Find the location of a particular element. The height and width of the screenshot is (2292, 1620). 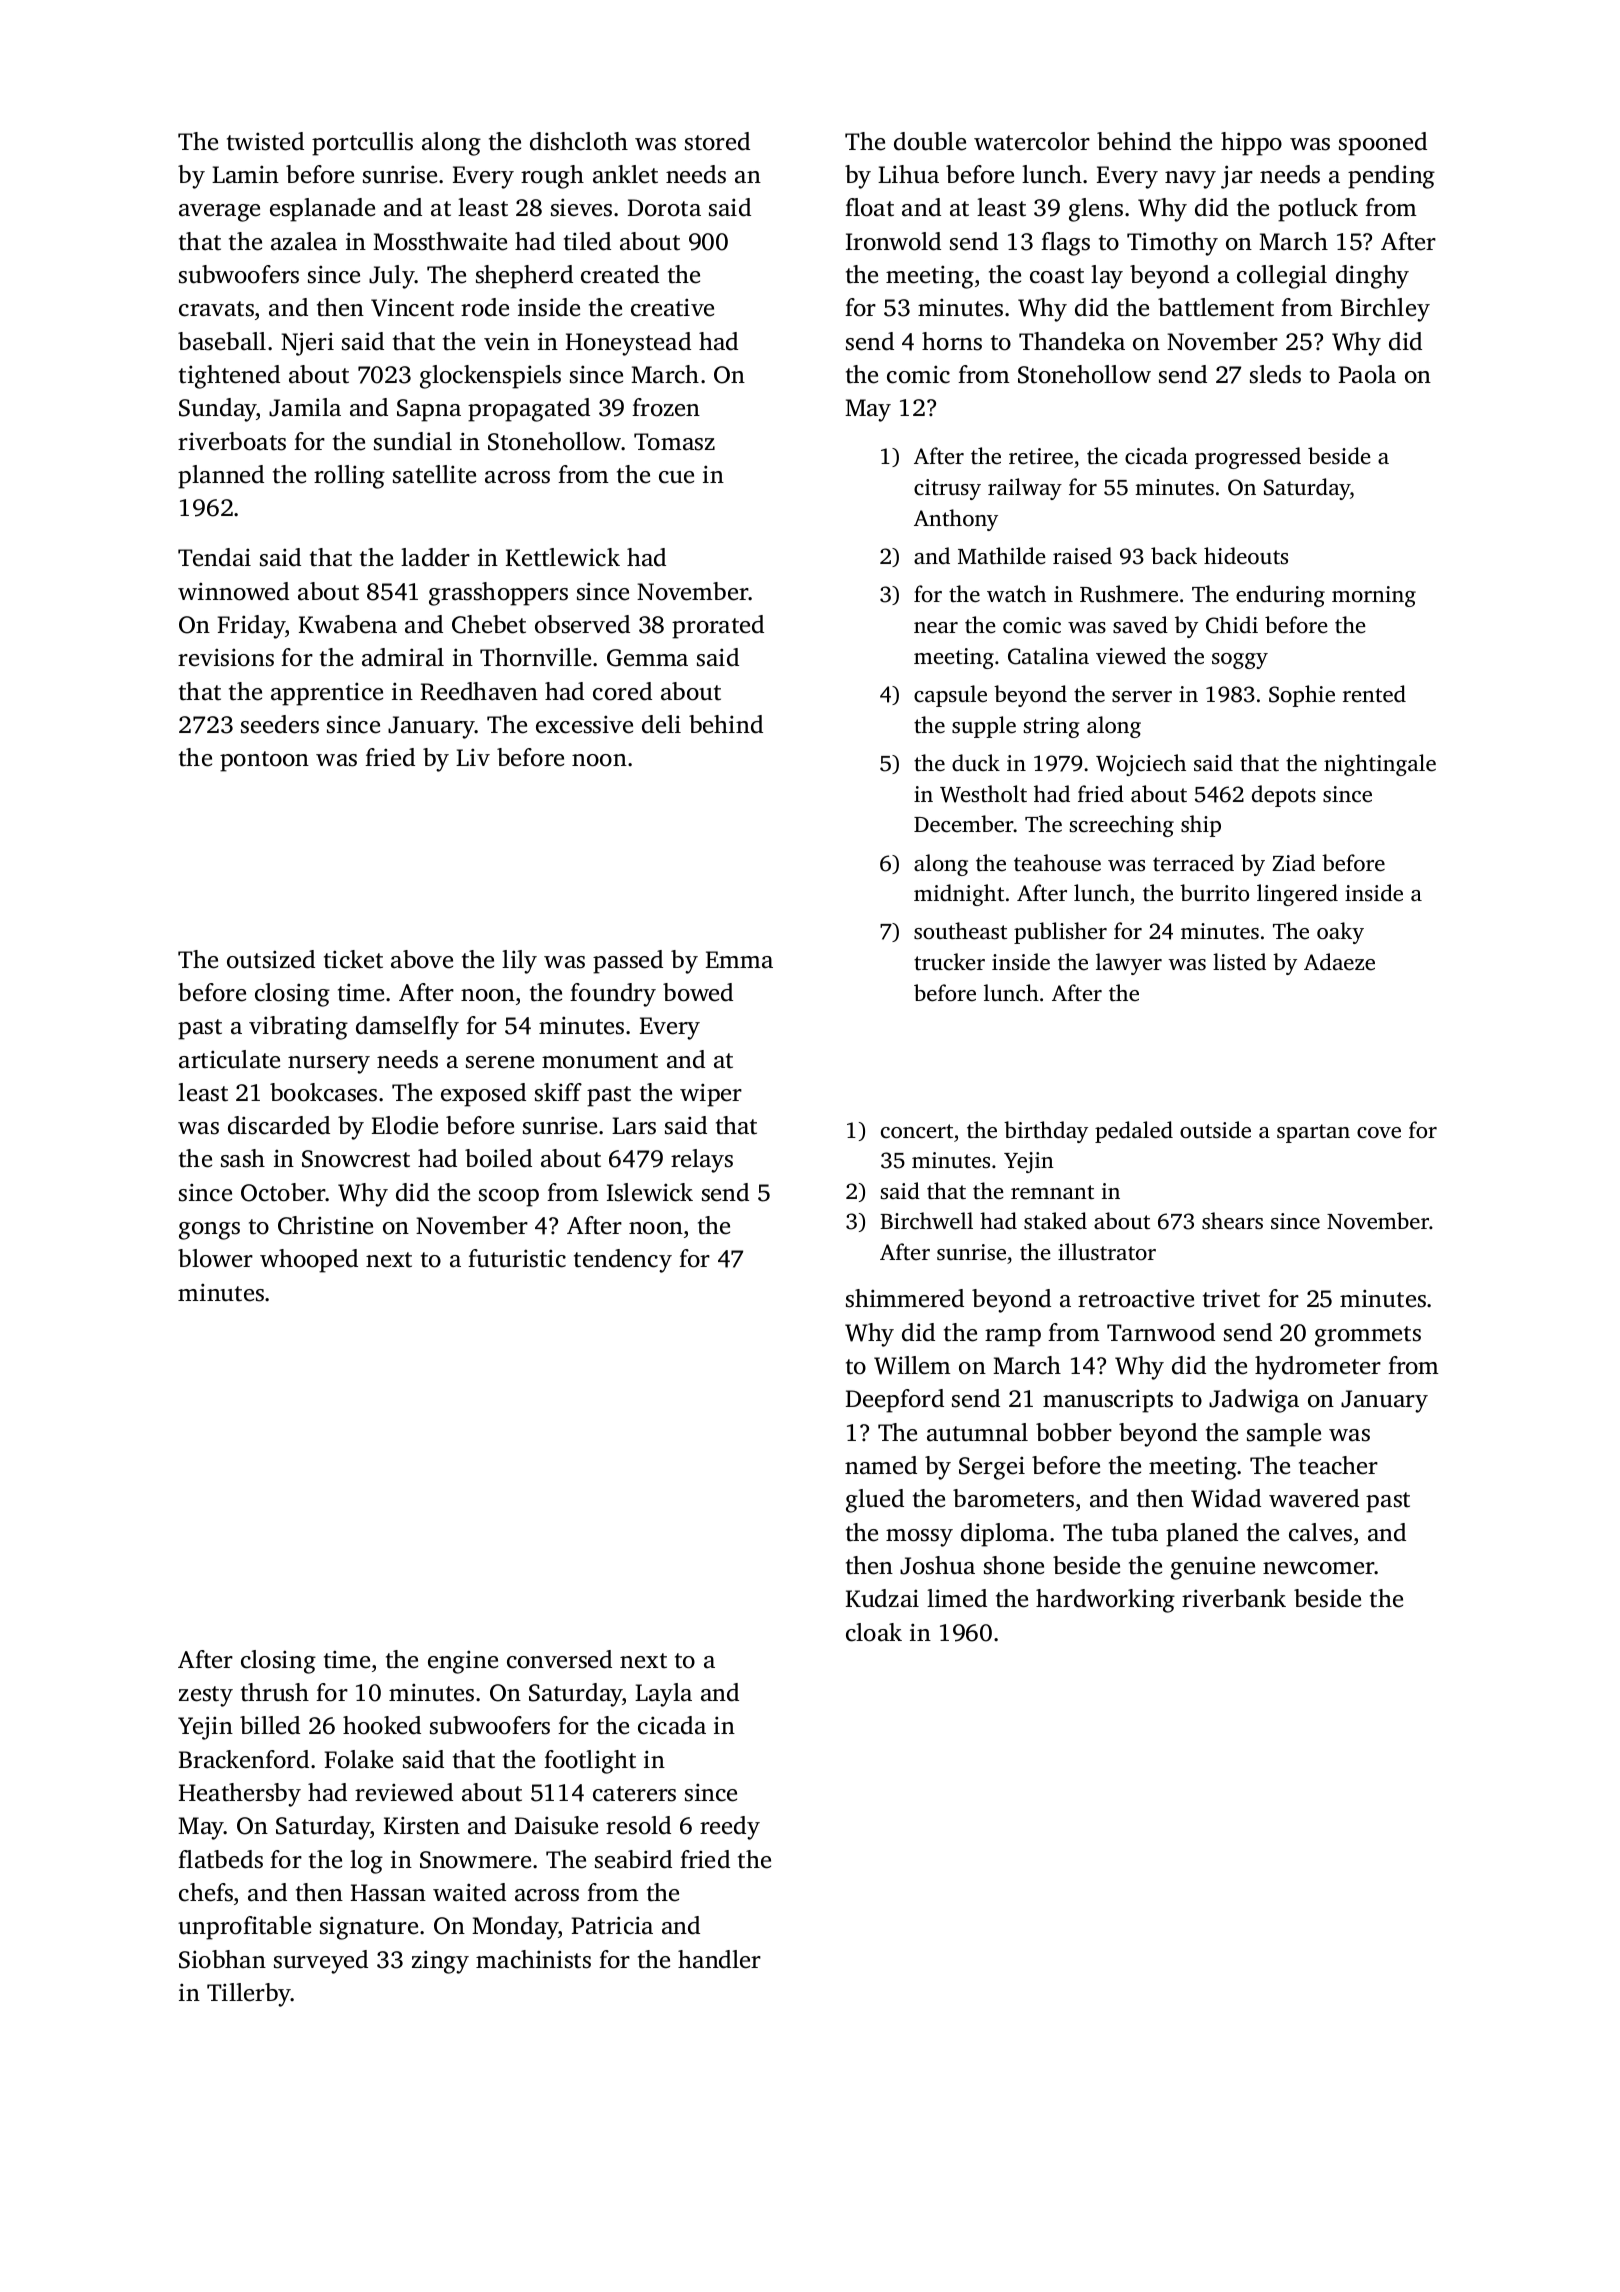

engine is located at coordinates (463, 1662).
